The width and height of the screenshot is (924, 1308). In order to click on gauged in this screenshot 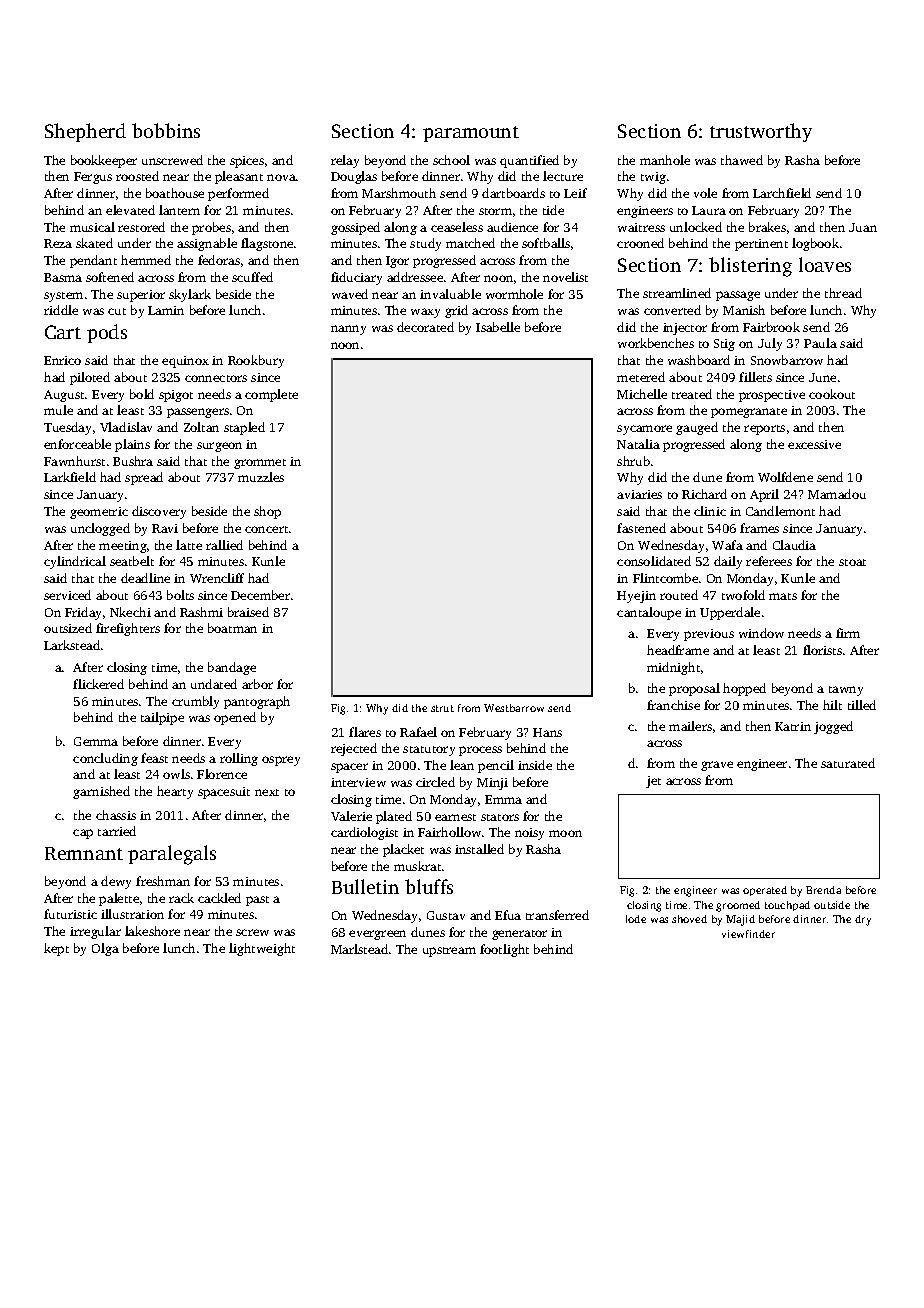, I will do `click(697, 428)`.
